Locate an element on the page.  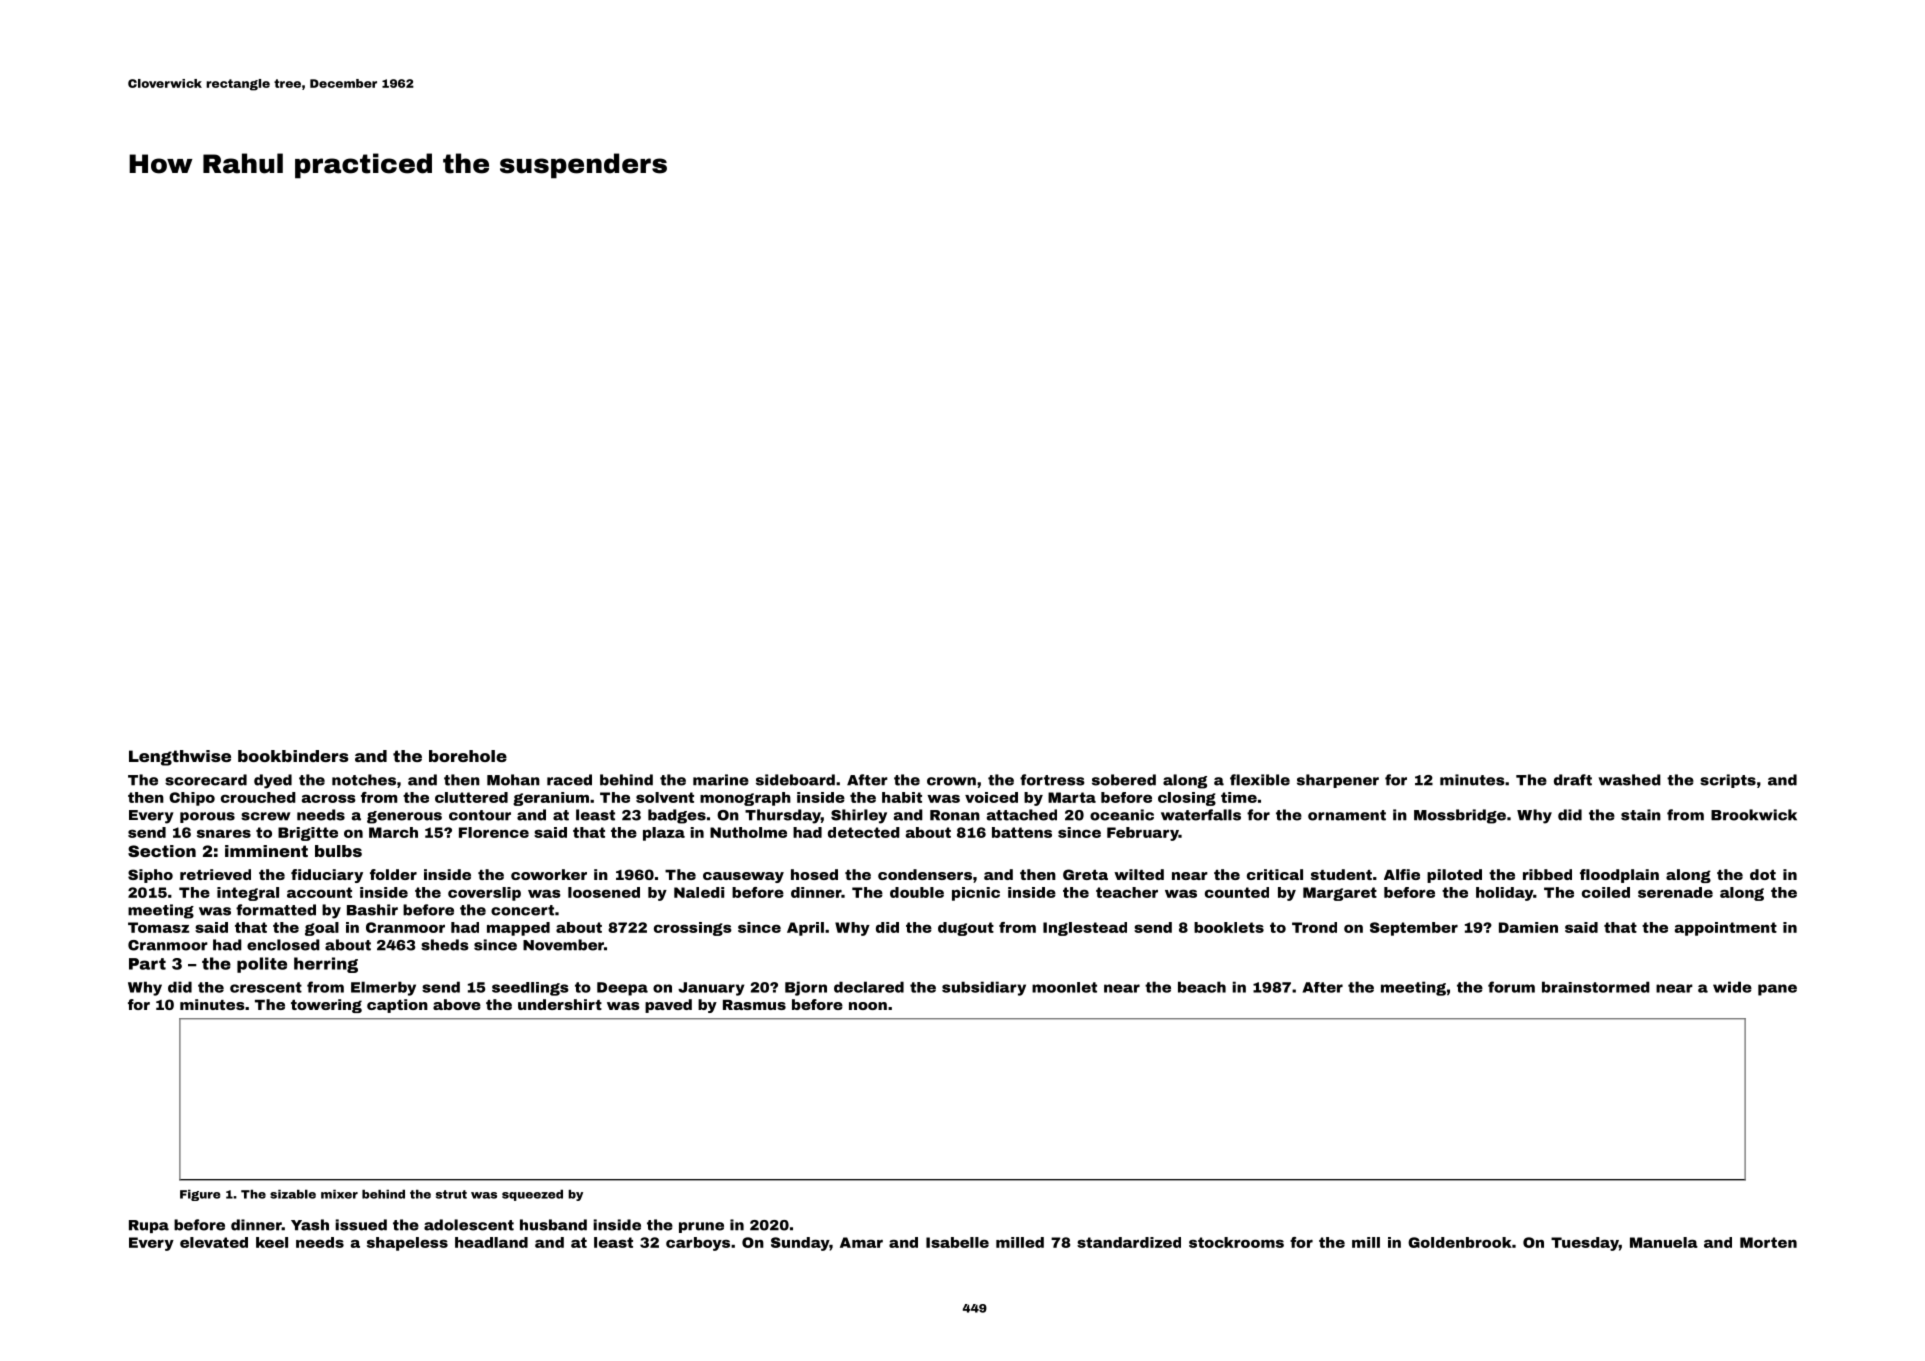
Goldenbrook is located at coordinates (1460, 1242).
